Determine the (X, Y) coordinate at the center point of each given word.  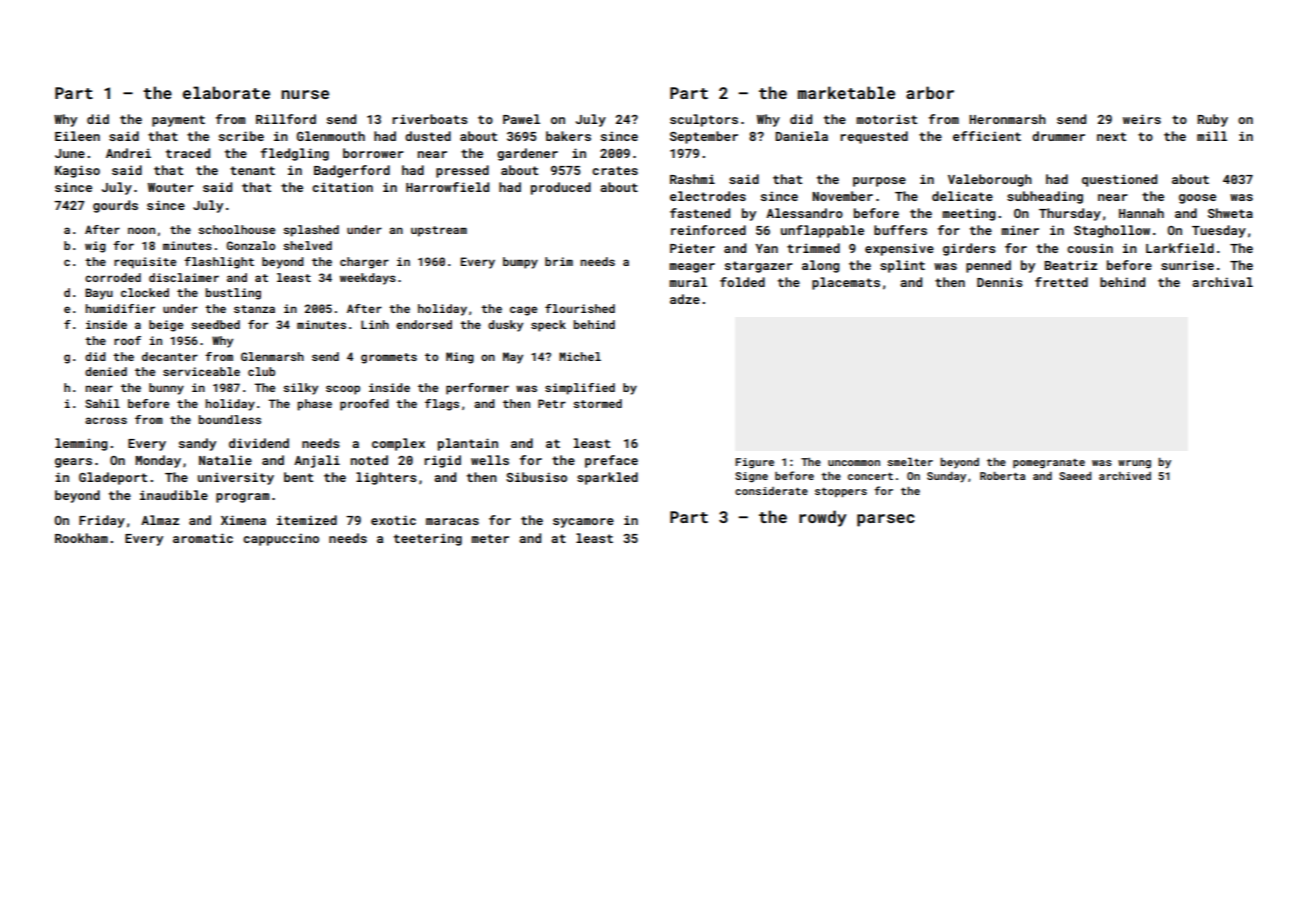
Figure (754, 463)
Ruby (1212, 120)
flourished (580, 308)
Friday (102, 521)
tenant (252, 170)
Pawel (521, 119)
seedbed (215, 324)
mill (1212, 136)
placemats (846, 283)
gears (73, 463)
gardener (527, 154)
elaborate (226, 92)
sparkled (607, 478)
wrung (1134, 464)
